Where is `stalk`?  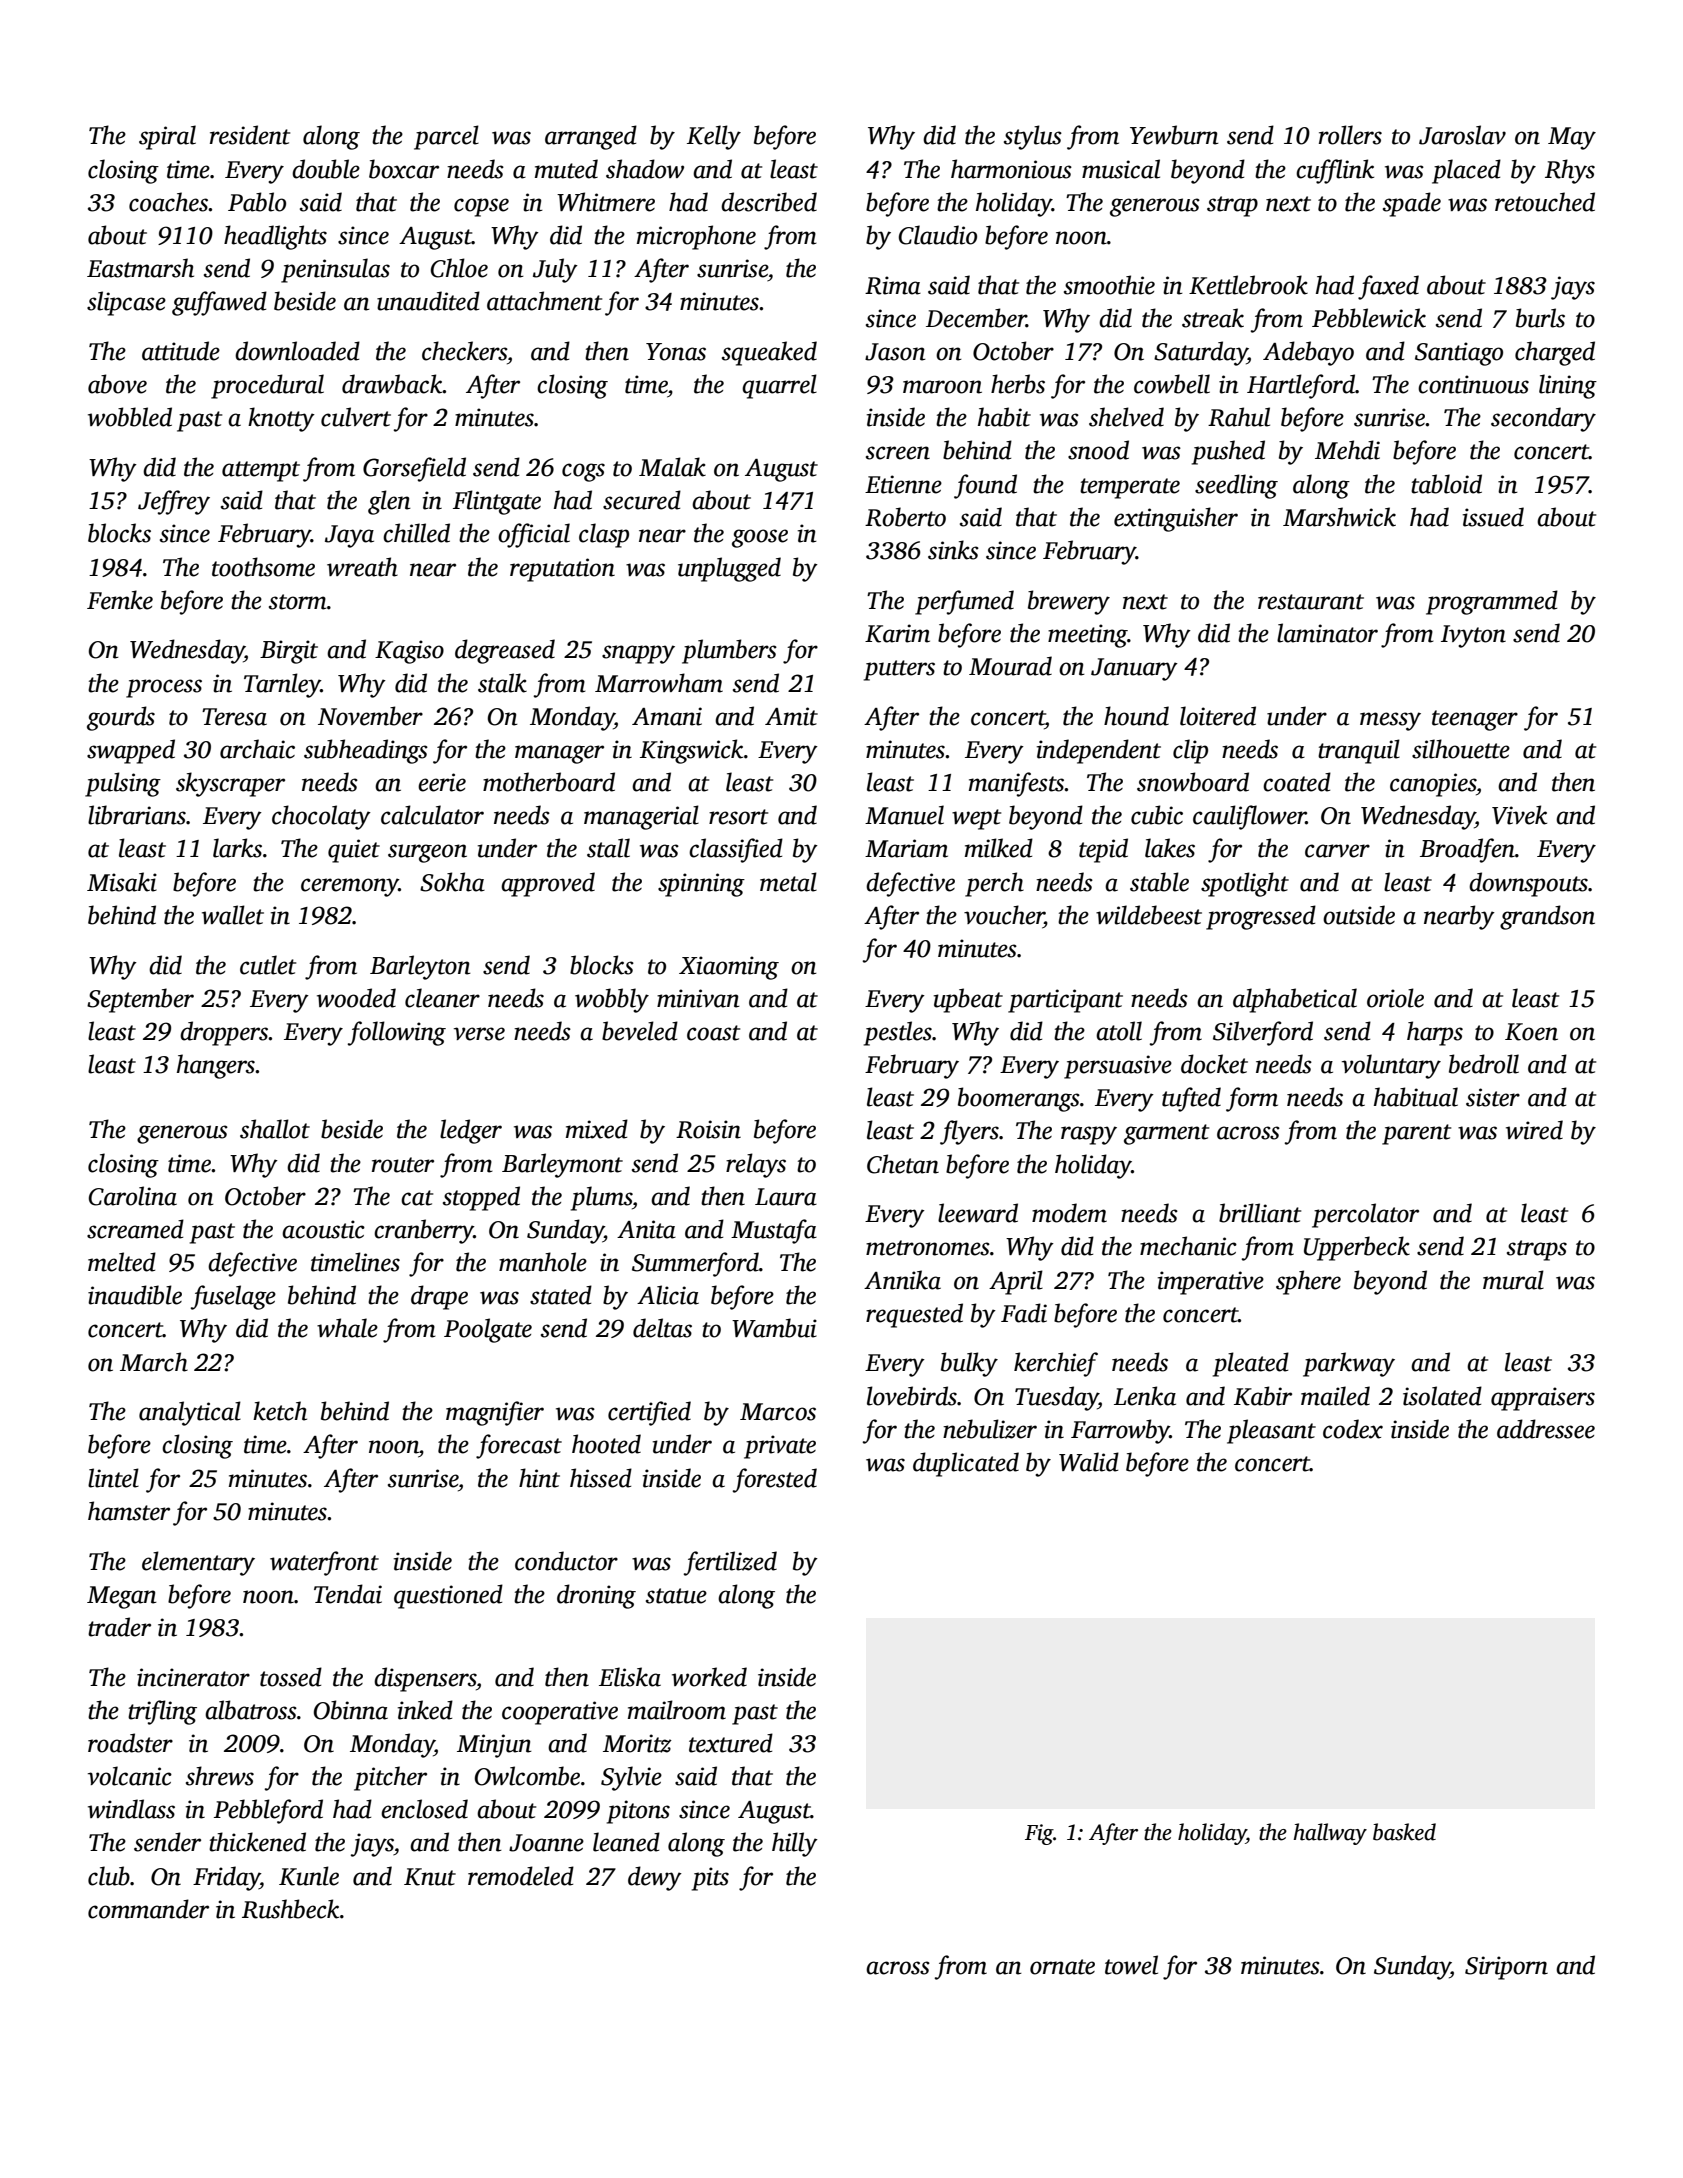
stalk is located at coordinates (502, 683).
